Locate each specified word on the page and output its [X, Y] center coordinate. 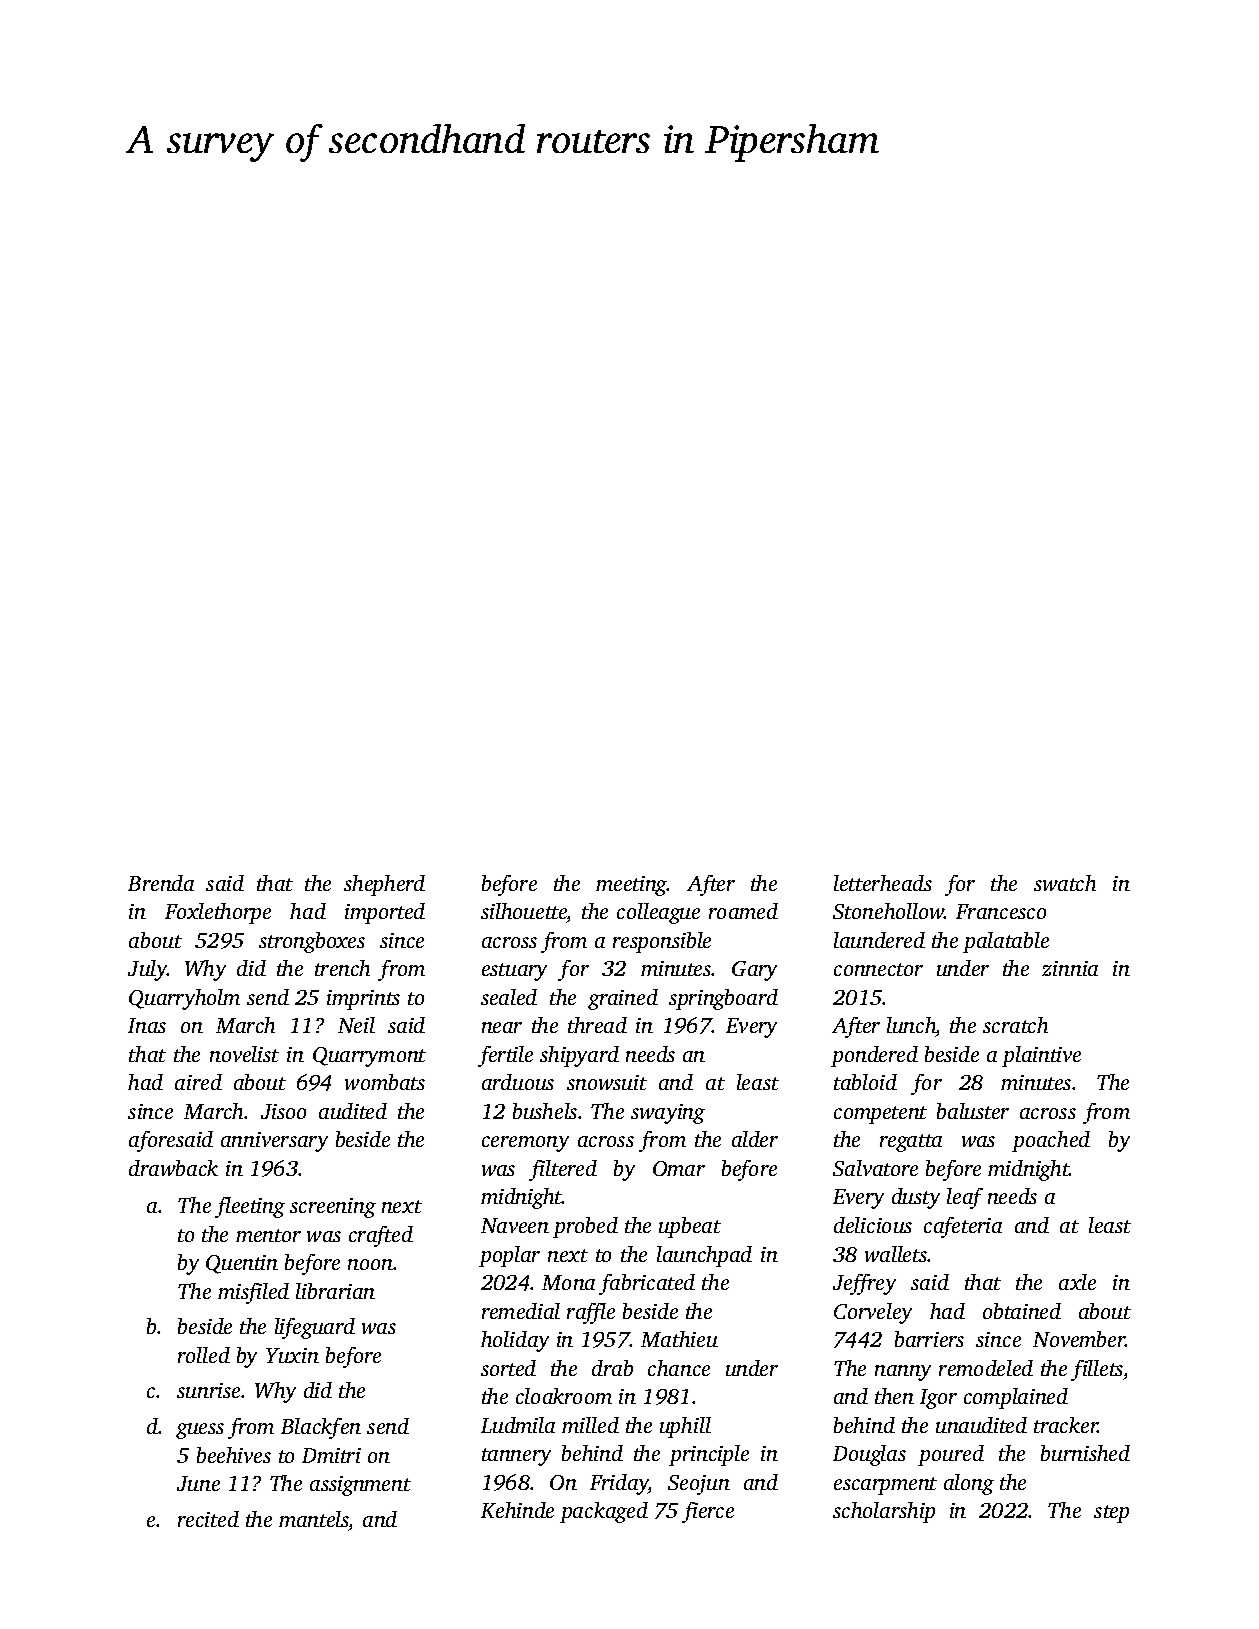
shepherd [384, 885]
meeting [631, 886]
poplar [509, 1256]
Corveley [873, 1313]
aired [198, 1082]
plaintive [1041, 1056]
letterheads [883, 883]
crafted [381, 1236]
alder [755, 1139]
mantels [314, 1519]
